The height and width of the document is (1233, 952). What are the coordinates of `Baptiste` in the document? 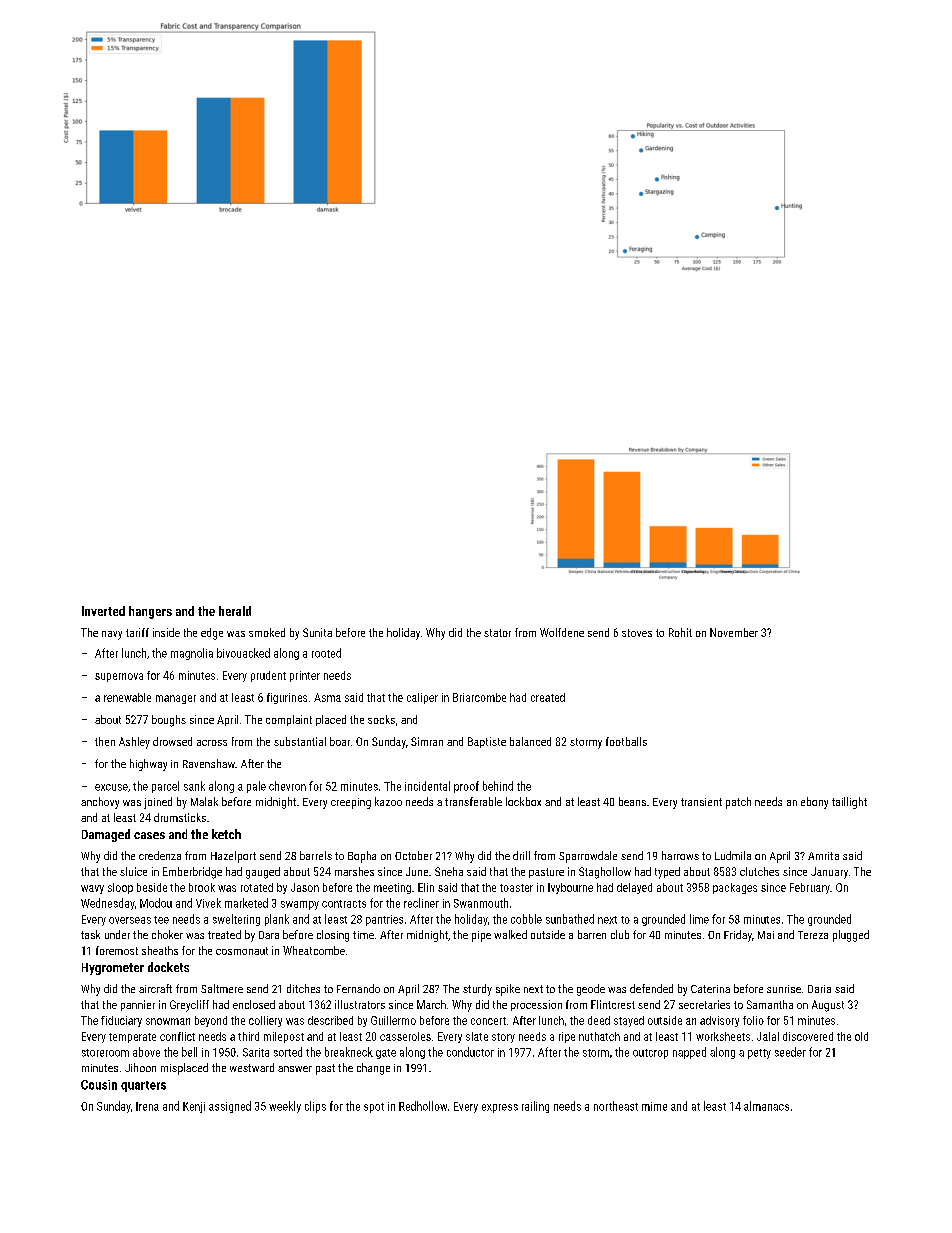 It's located at (487, 742).
